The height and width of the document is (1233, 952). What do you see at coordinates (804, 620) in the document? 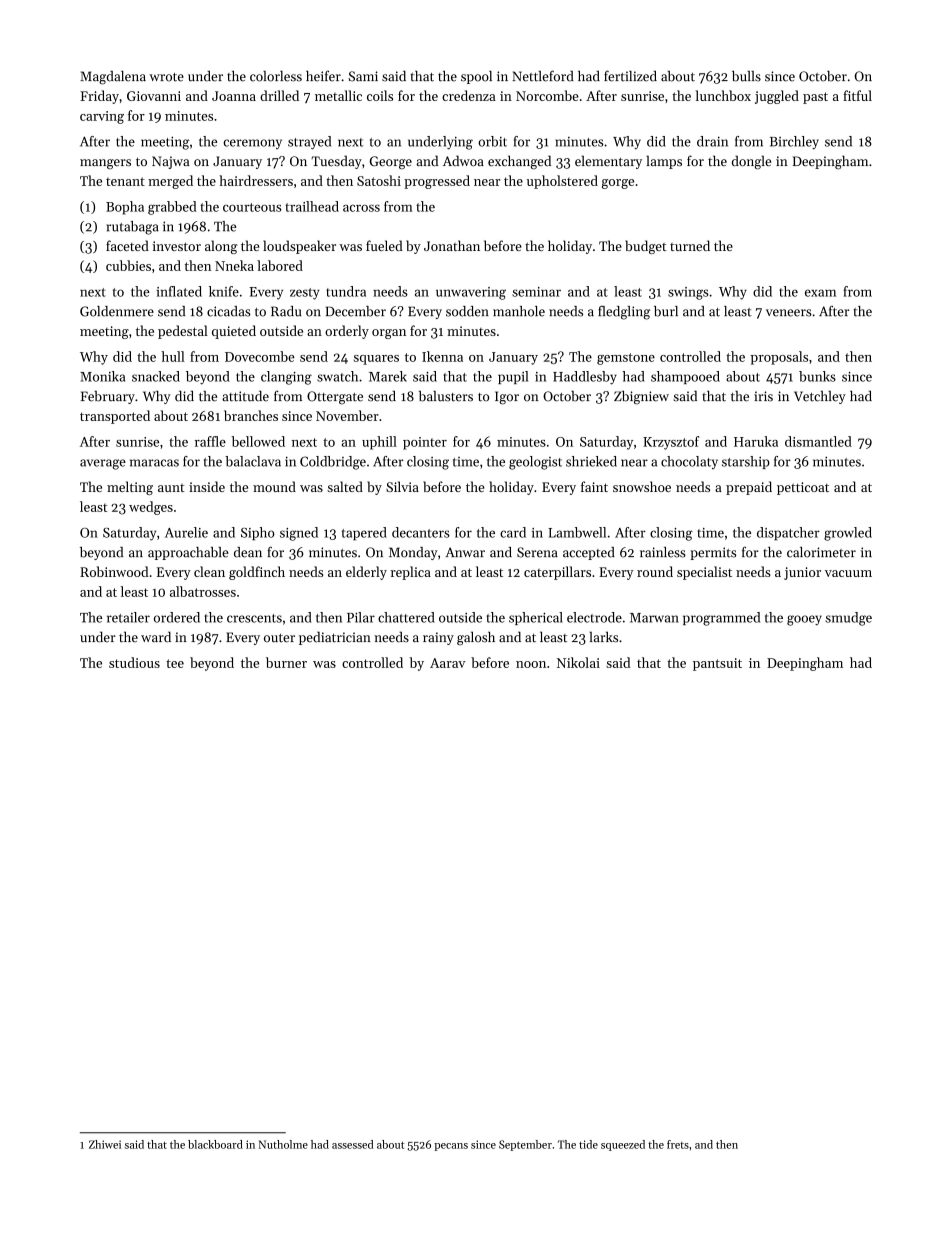
I see `gooey` at bounding box center [804, 620].
